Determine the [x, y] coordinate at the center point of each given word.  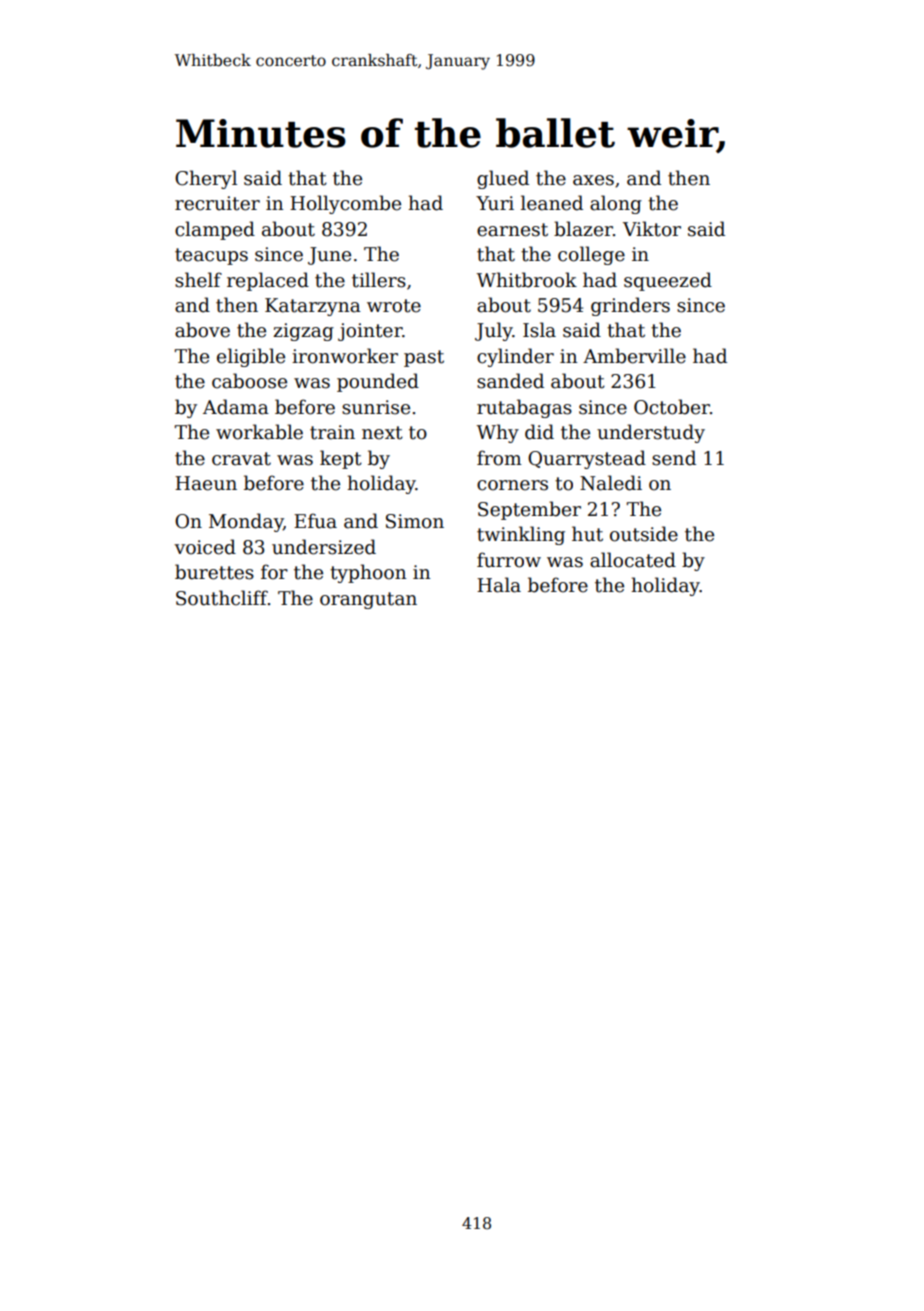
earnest [512, 230]
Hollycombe [345, 204]
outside [644, 534]
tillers [379, 280]
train [332, 432]
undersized [324, 547]
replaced [268, 281]
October [672, 407]
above [202, 330]
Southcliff [222, 598]
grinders [630, 306]
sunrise [376, 407]
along [616, 204]
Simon [415, 521]
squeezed [668, 281]
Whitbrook [527, 280]
